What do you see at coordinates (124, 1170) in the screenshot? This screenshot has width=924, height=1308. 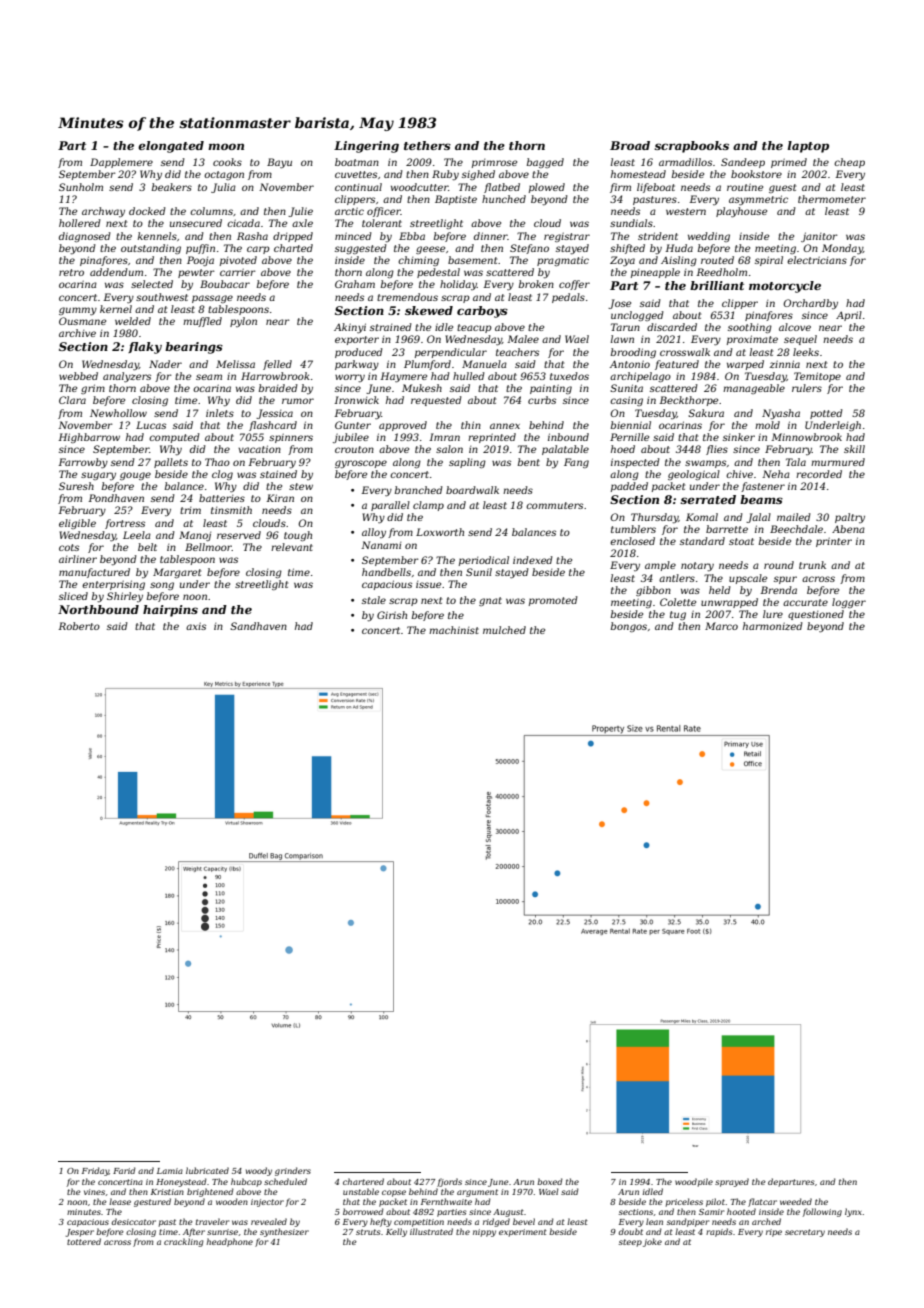 I see `Farid` at bounding box center [124, 1170].
